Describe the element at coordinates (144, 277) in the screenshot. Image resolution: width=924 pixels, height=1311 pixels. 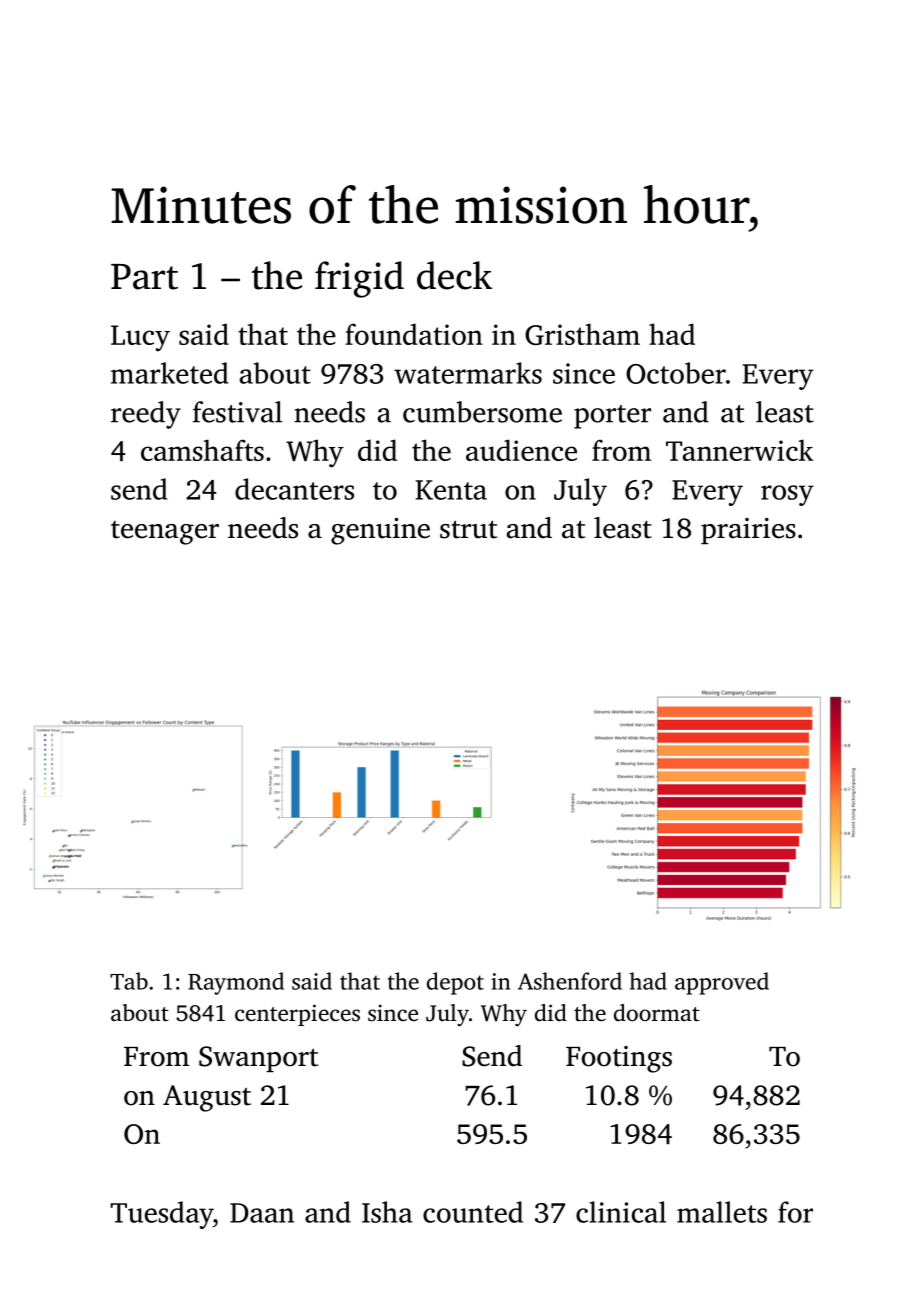
I see `Part` at that location.
